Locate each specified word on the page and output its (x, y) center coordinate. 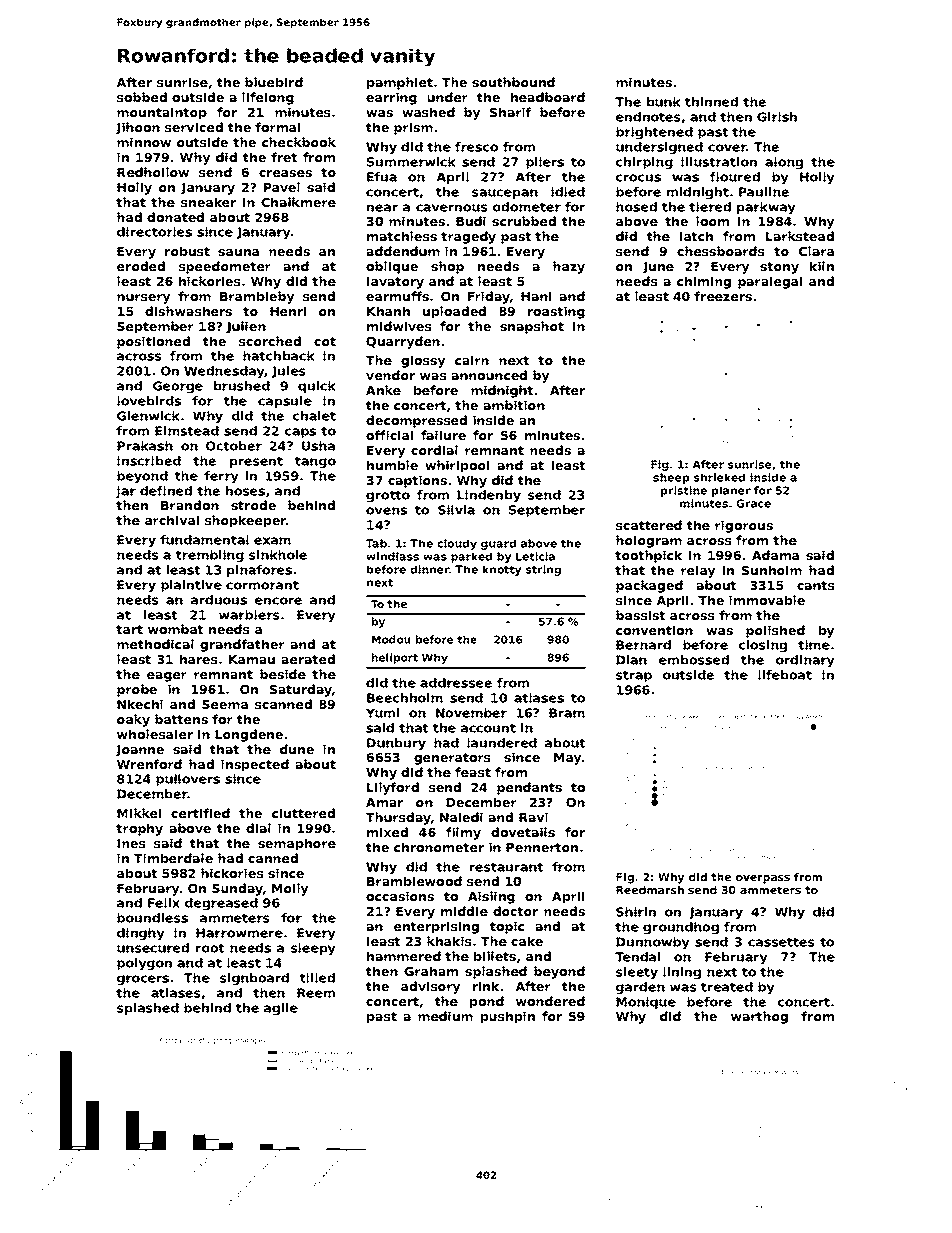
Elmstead (187, 431)
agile (281, 1009)
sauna (238, 252)
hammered (404, 956)
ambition (514, 405)
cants (816, 585)
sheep (671, 478)
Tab (376, 543)
